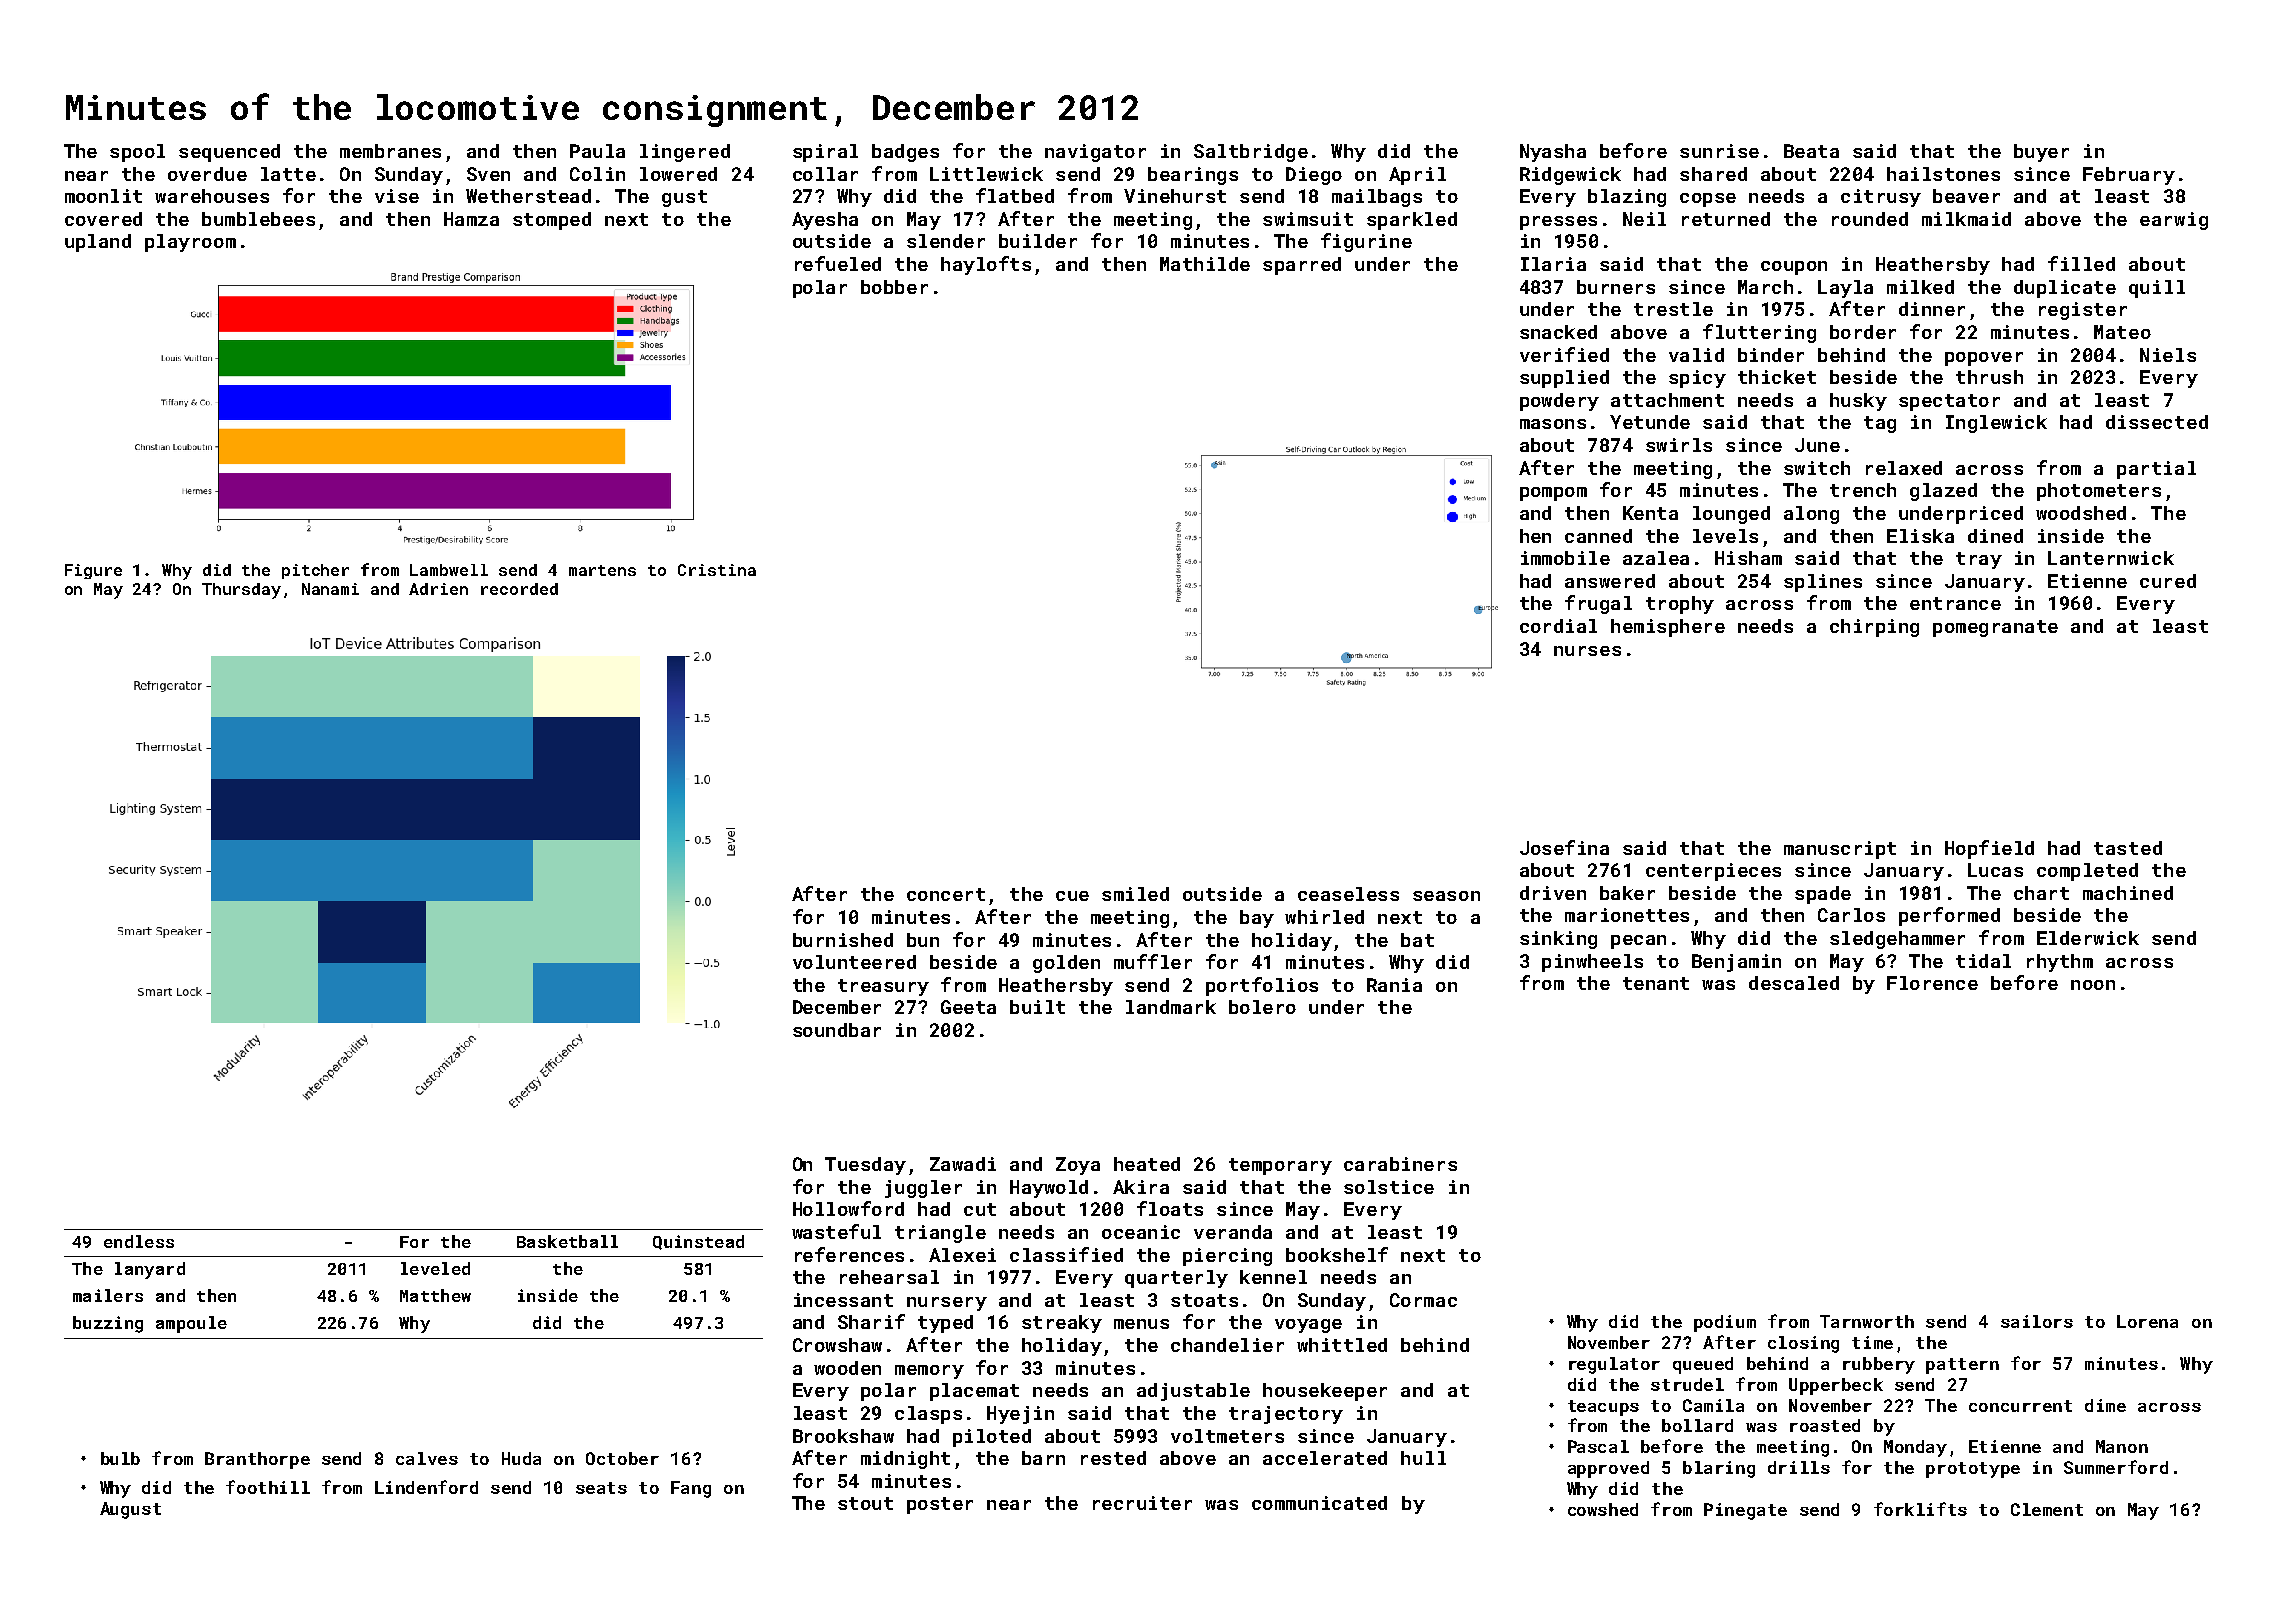 The width and height of the screenshot is (2282, 1614). I want to click on playroom, so click(190, 243).
